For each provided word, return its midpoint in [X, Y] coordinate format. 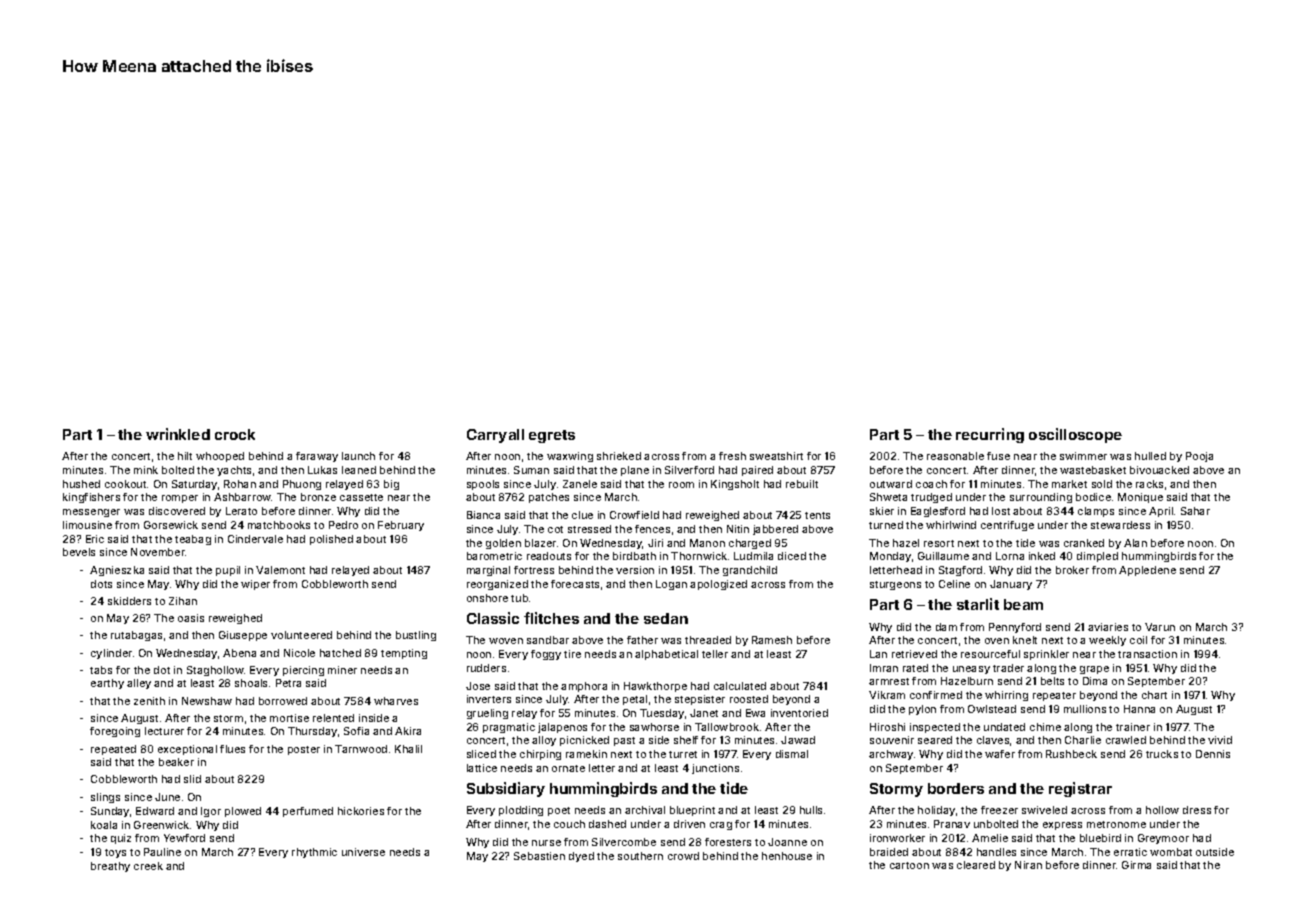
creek [148, 866]
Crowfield [634, 515]
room [681, 485]
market [1069, 484]
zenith [149, 701]
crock [235, 434]
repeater [1054, 696]
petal [635, 700]
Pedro [343, 525]
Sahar [1195, 511]
